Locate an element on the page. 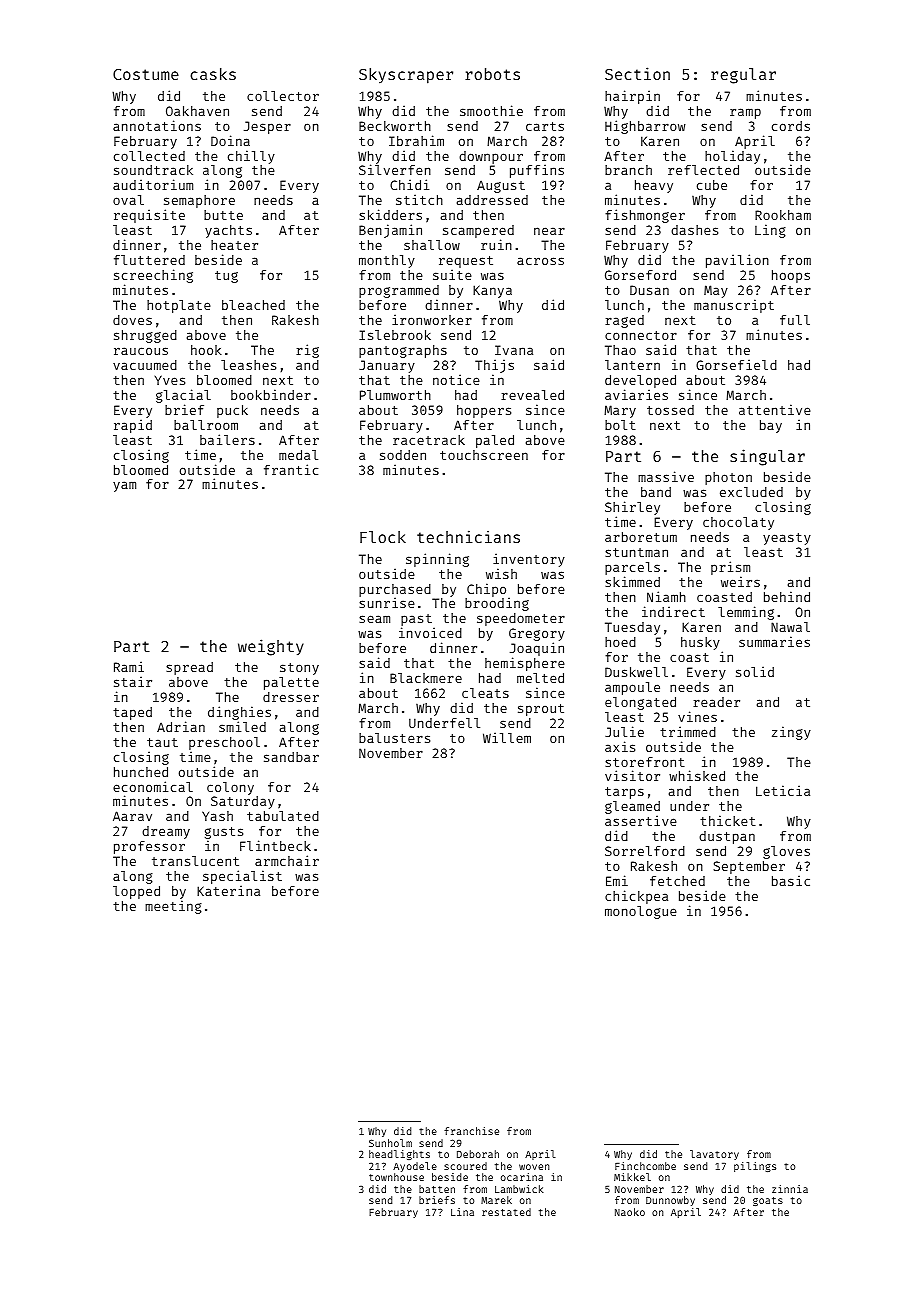 The width and height of the image is (924, 1308). dresser is located at coordinates (291, 697).
